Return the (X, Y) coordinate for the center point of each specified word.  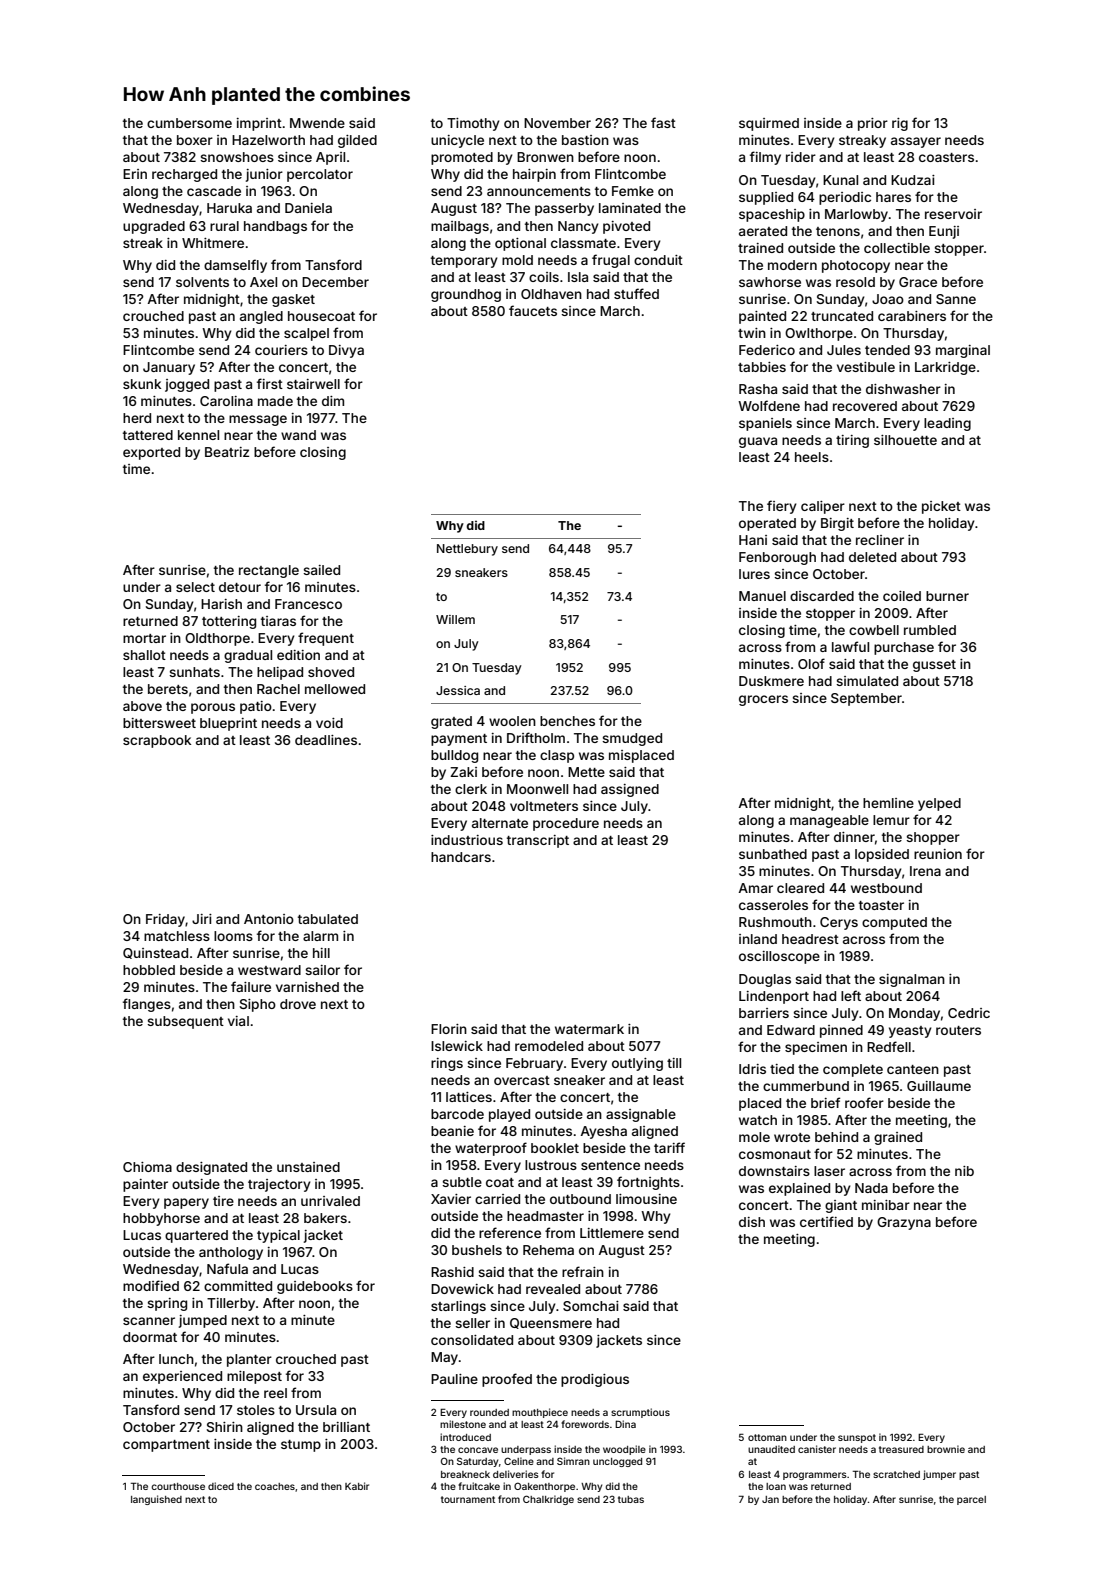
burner (947, 596)
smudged (632, 739)
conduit (658, 260)
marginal (963, 351)
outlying (637, 1064)
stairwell (313, 384)
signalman (912, 980)
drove (298, 1004)
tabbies (762, 367)
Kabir (357, 1486)
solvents (202, 282)
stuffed (636, 293)
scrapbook (157, 741)
